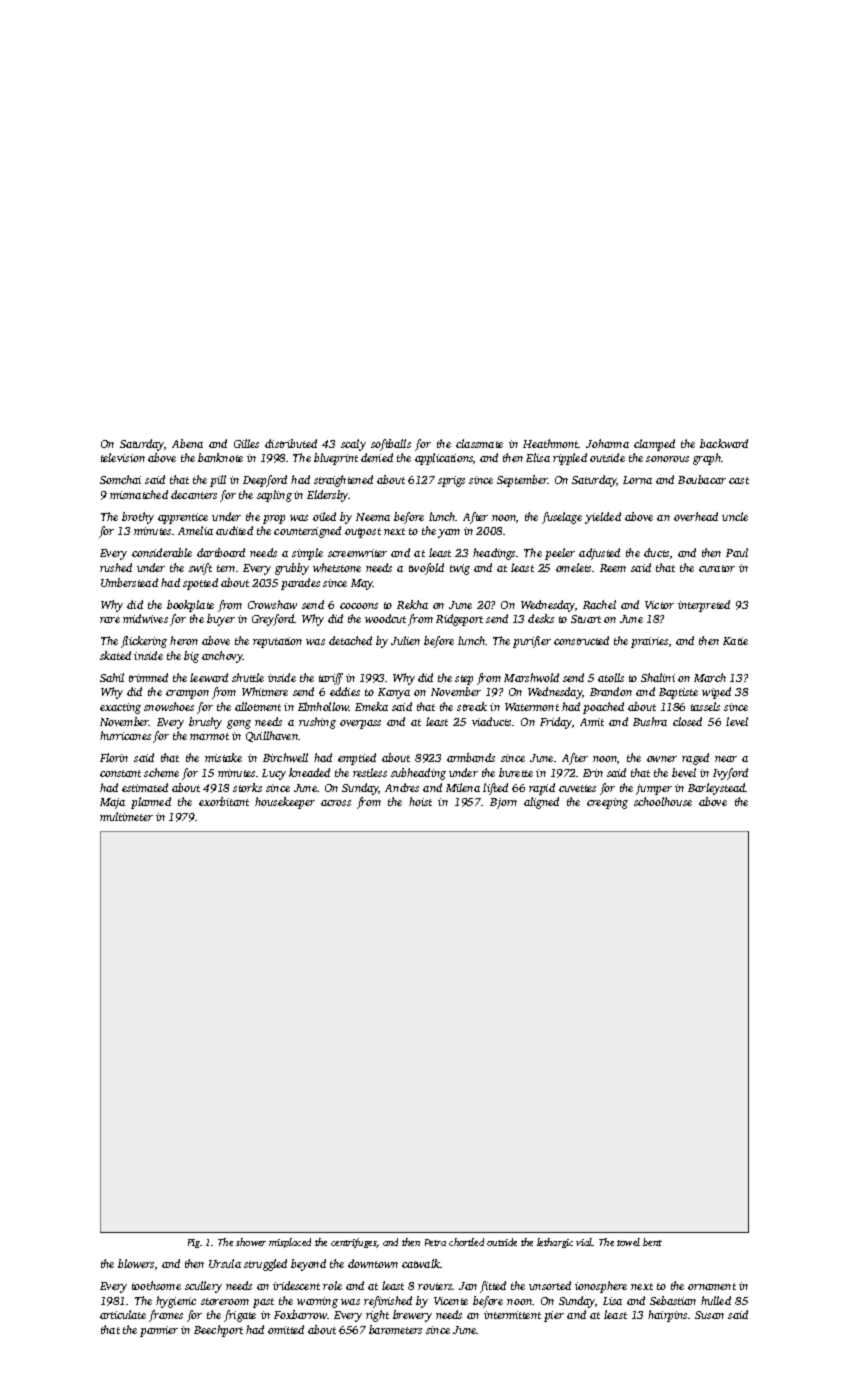 Image resolution: width=849 pixels, height=1400 pixels. I want to click on barometers, so click(395, 1329).
